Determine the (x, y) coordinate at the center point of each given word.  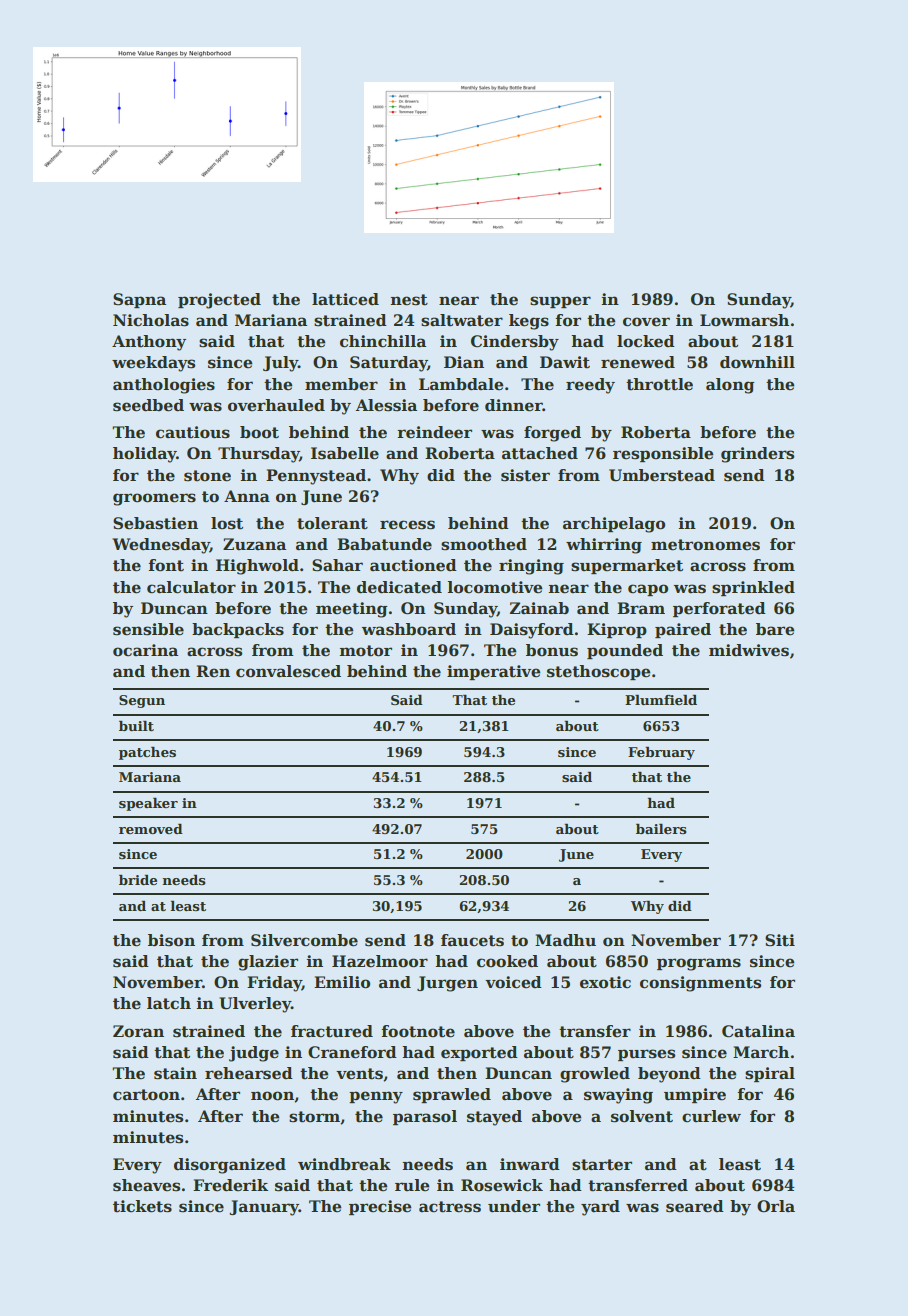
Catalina (758, 1031)
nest (409, 300)
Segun (142, 701)
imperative (493, 672)
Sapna (139, 300)
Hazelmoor (380, 961)
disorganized (230, 1166)
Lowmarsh (744, 320)
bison (171, 940)
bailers (661, 829)
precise (380, 1207)
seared (695, 1206)
